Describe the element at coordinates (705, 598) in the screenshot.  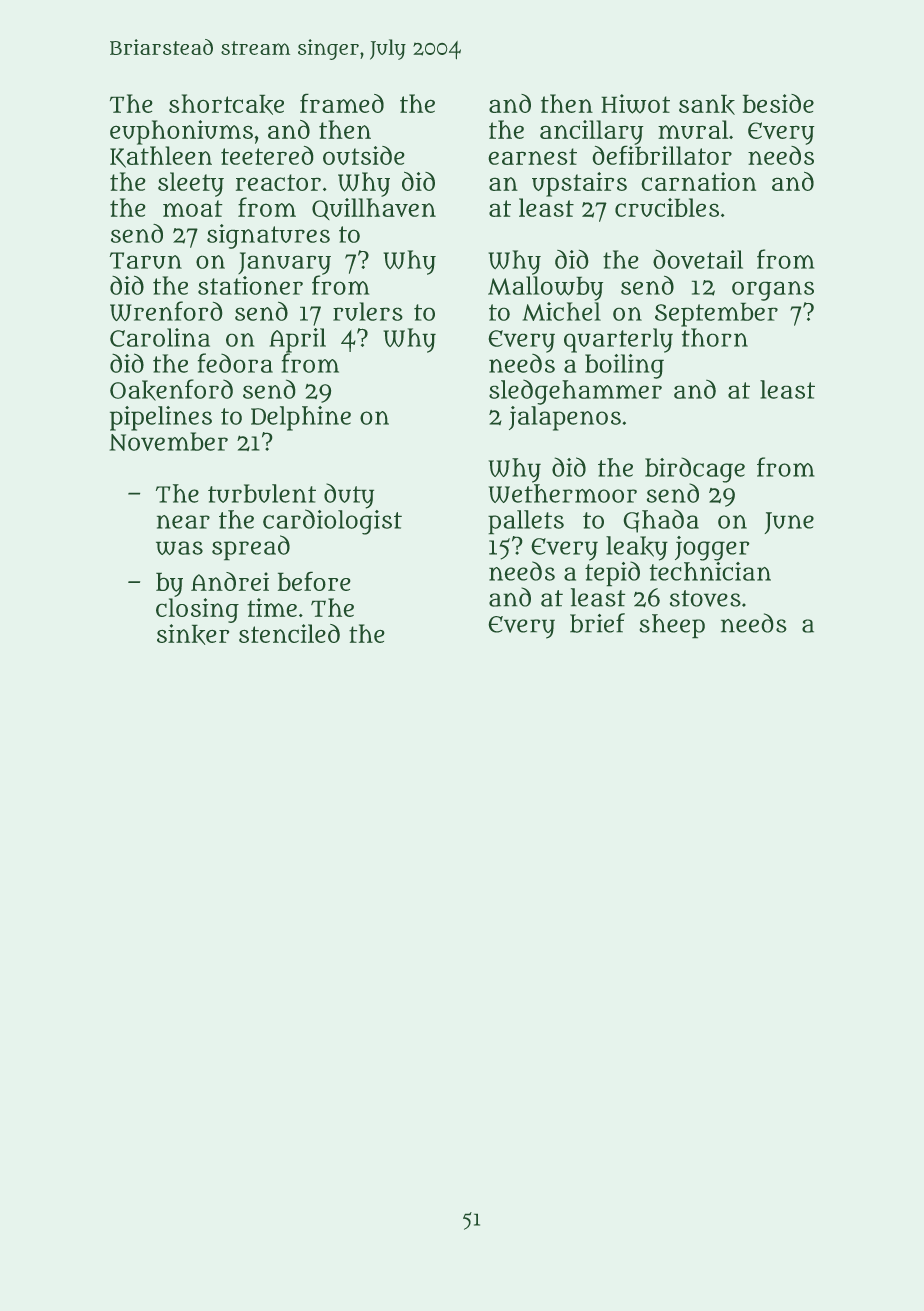
I see `stoves` at that location.
